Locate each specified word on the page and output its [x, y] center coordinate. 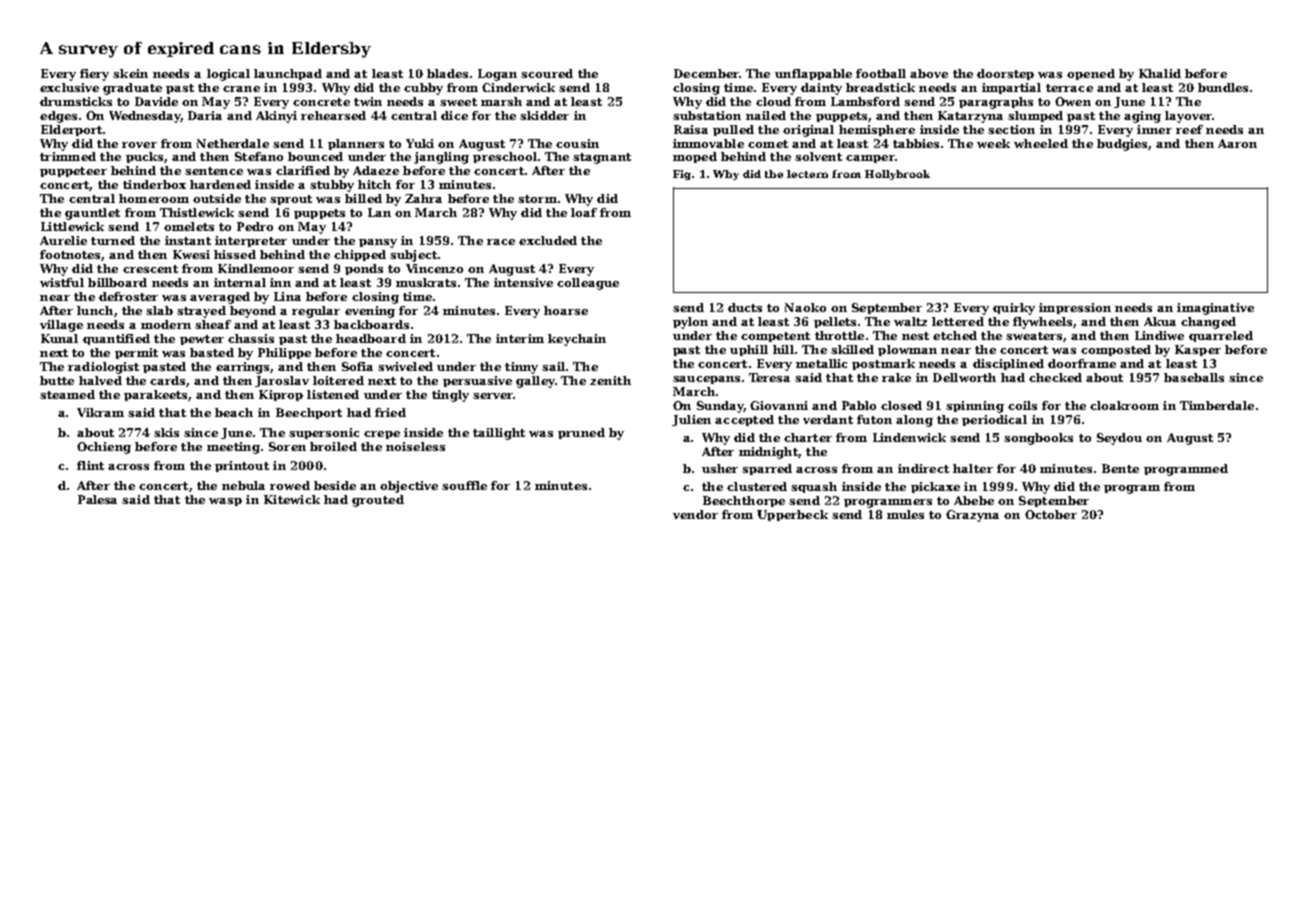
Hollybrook [897, 175]
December [706, 73]
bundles [1223, 87]
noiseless [415, 446]
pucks [144, 157]
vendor [695, 514]
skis [166, 432]
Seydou [1119, 439]
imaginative [1215, 309]
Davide [156, 101]
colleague [588, 284]
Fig [682, 175]
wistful [62, 282]
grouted [378, 501]
